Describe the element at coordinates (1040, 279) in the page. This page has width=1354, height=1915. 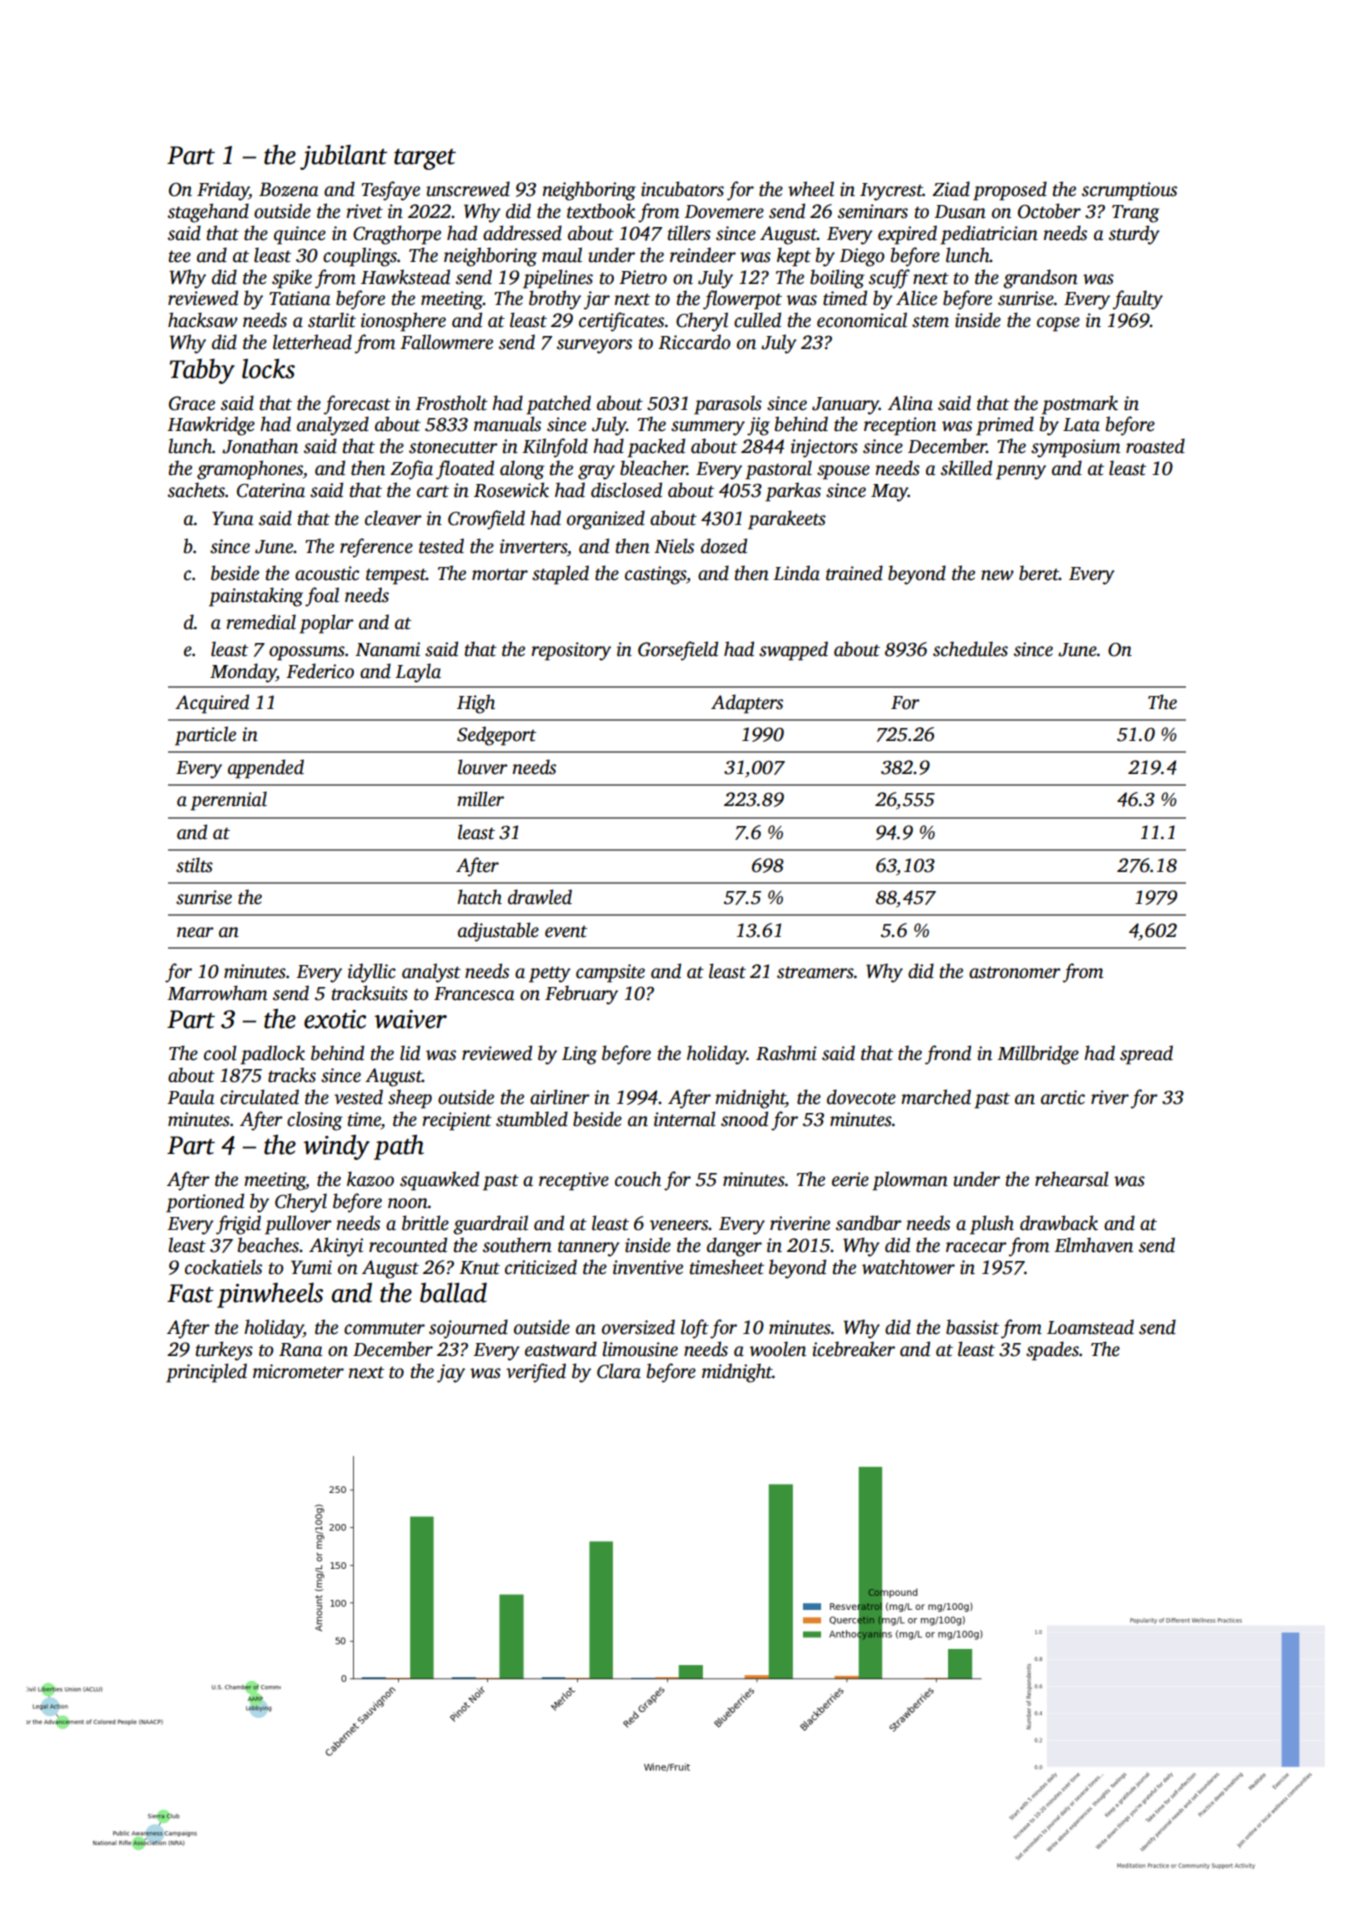
I see `grandson` at that location.
